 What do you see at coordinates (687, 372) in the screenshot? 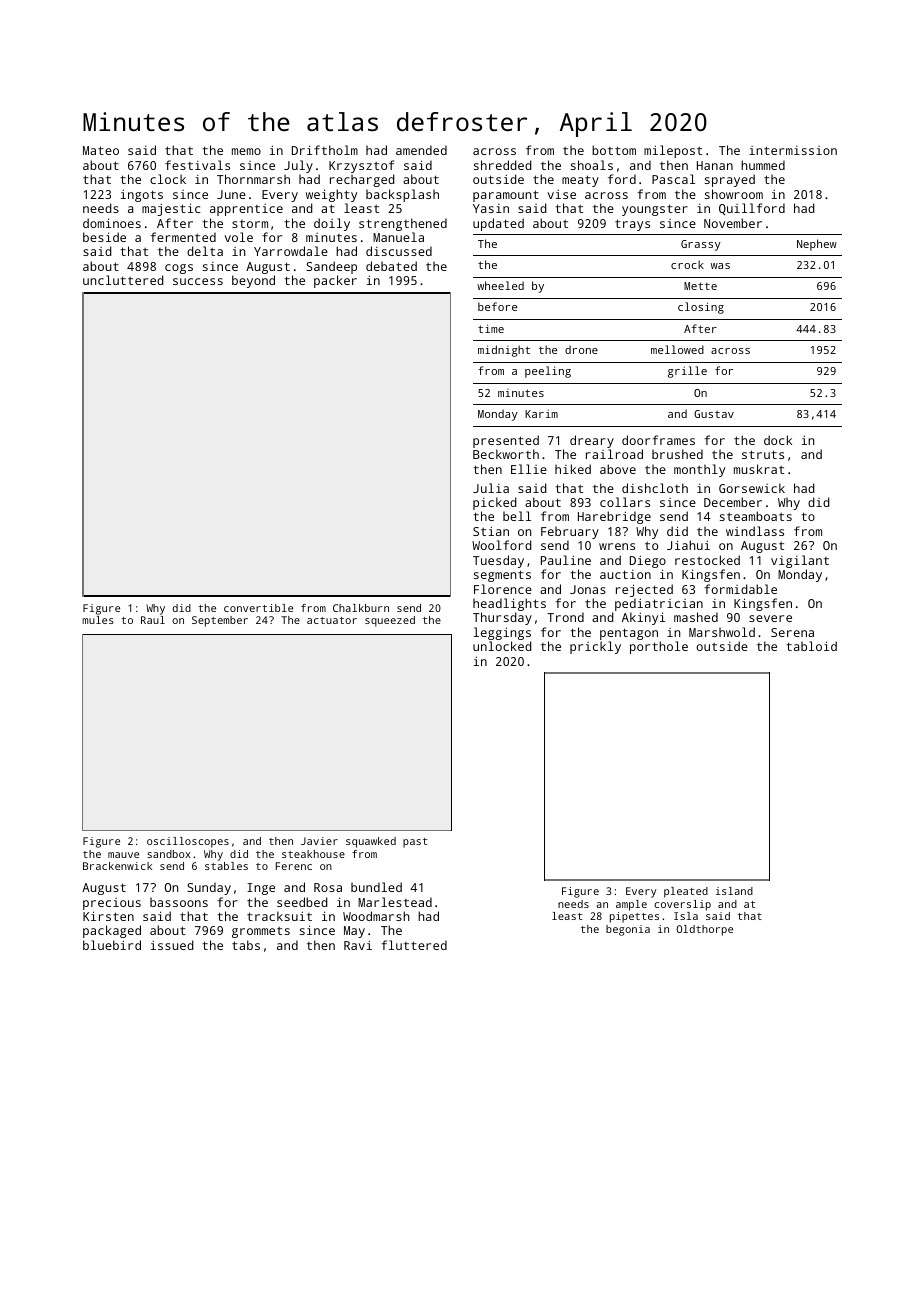
I see `grille` at bounding box center [687, 372].
